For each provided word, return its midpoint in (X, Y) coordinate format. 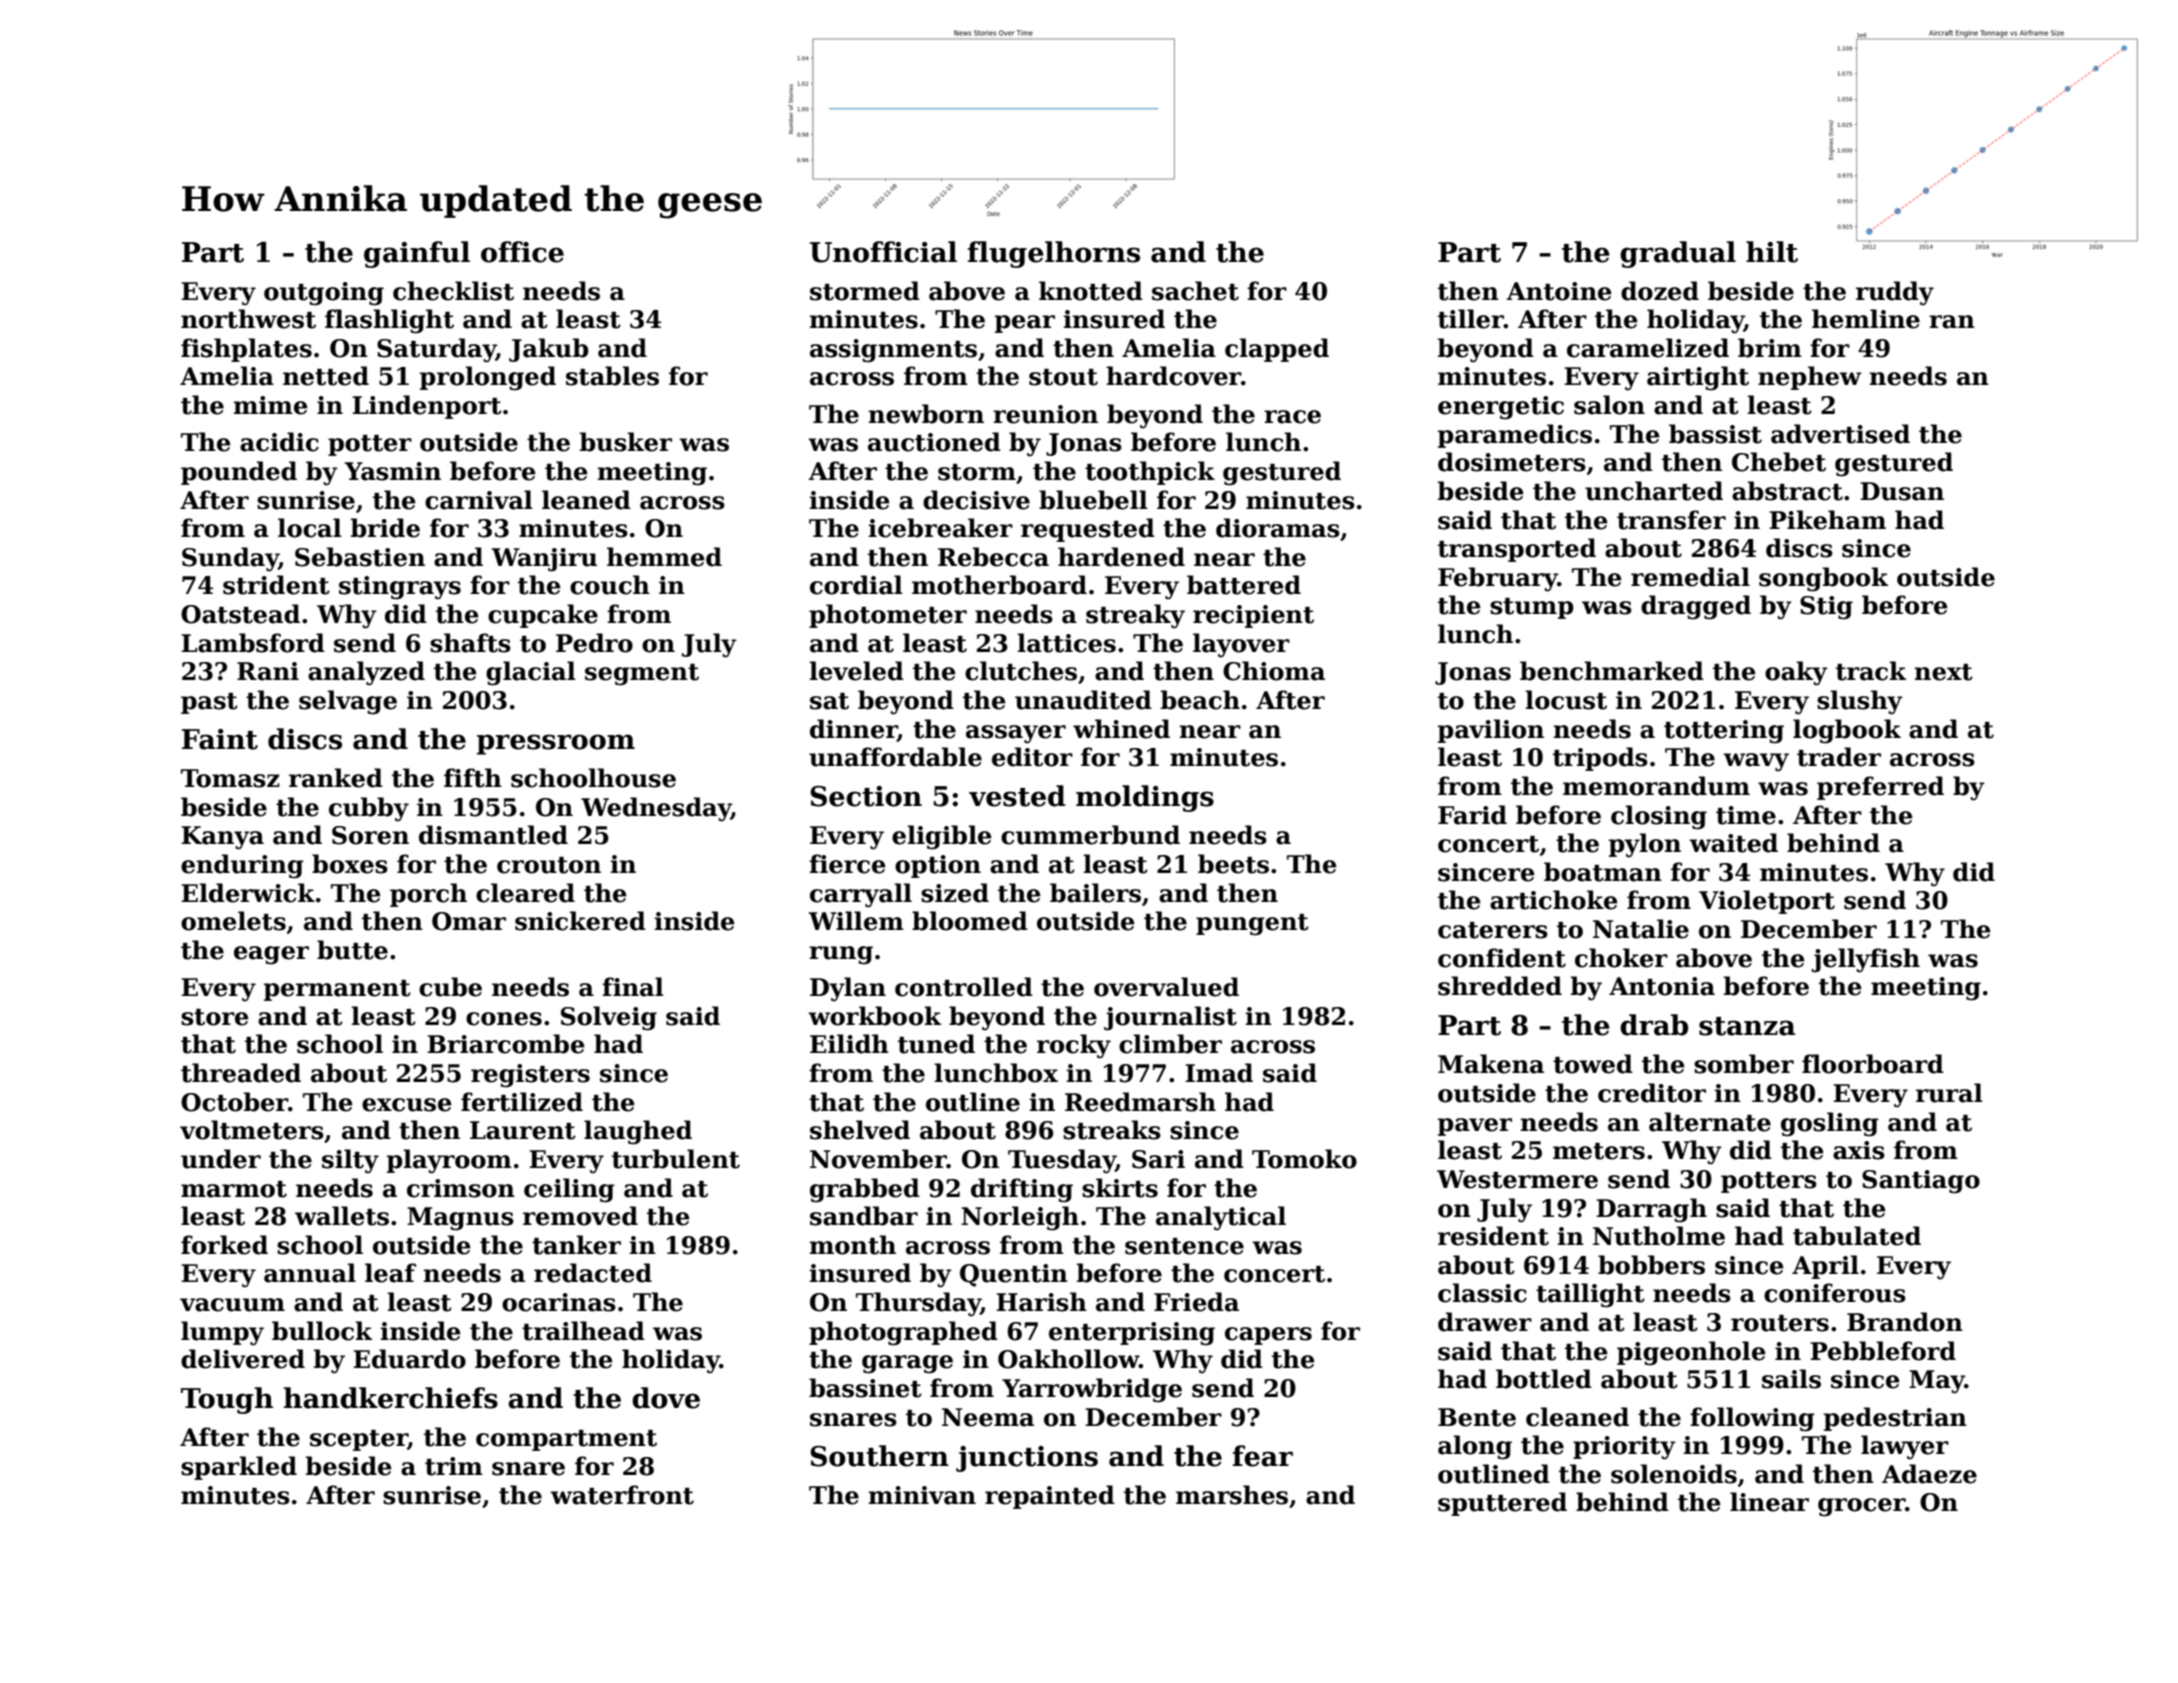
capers (1268, 1336)
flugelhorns (1054, 254)
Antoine (1559, 291)
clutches (1021, 671)
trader (1839, 757)
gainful (417, 254)
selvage (348, 702)
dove (666, 1398)
